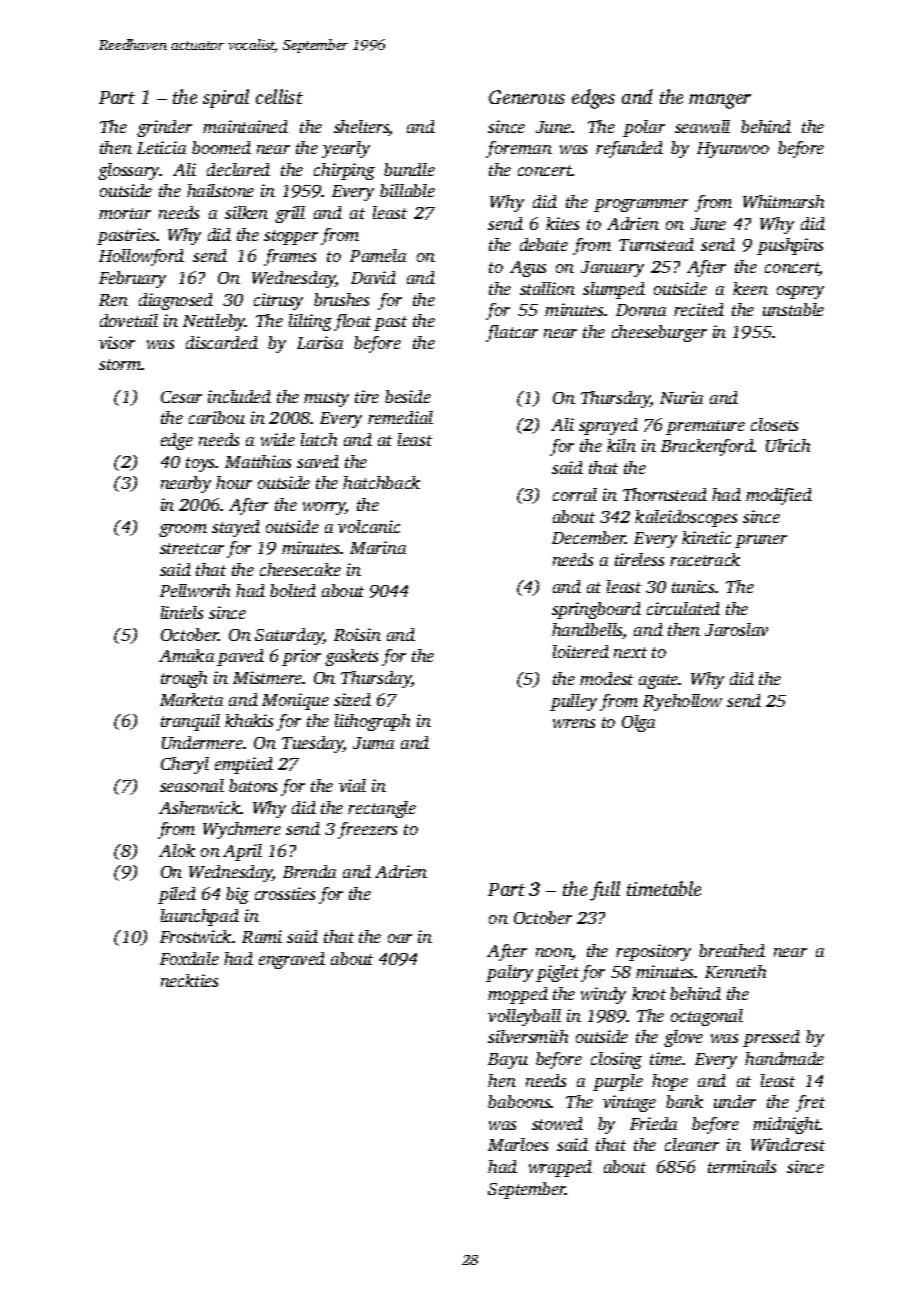 The height and width of the screenshot is (1311, 924). I want to click on glossary, so click(129, 171).
